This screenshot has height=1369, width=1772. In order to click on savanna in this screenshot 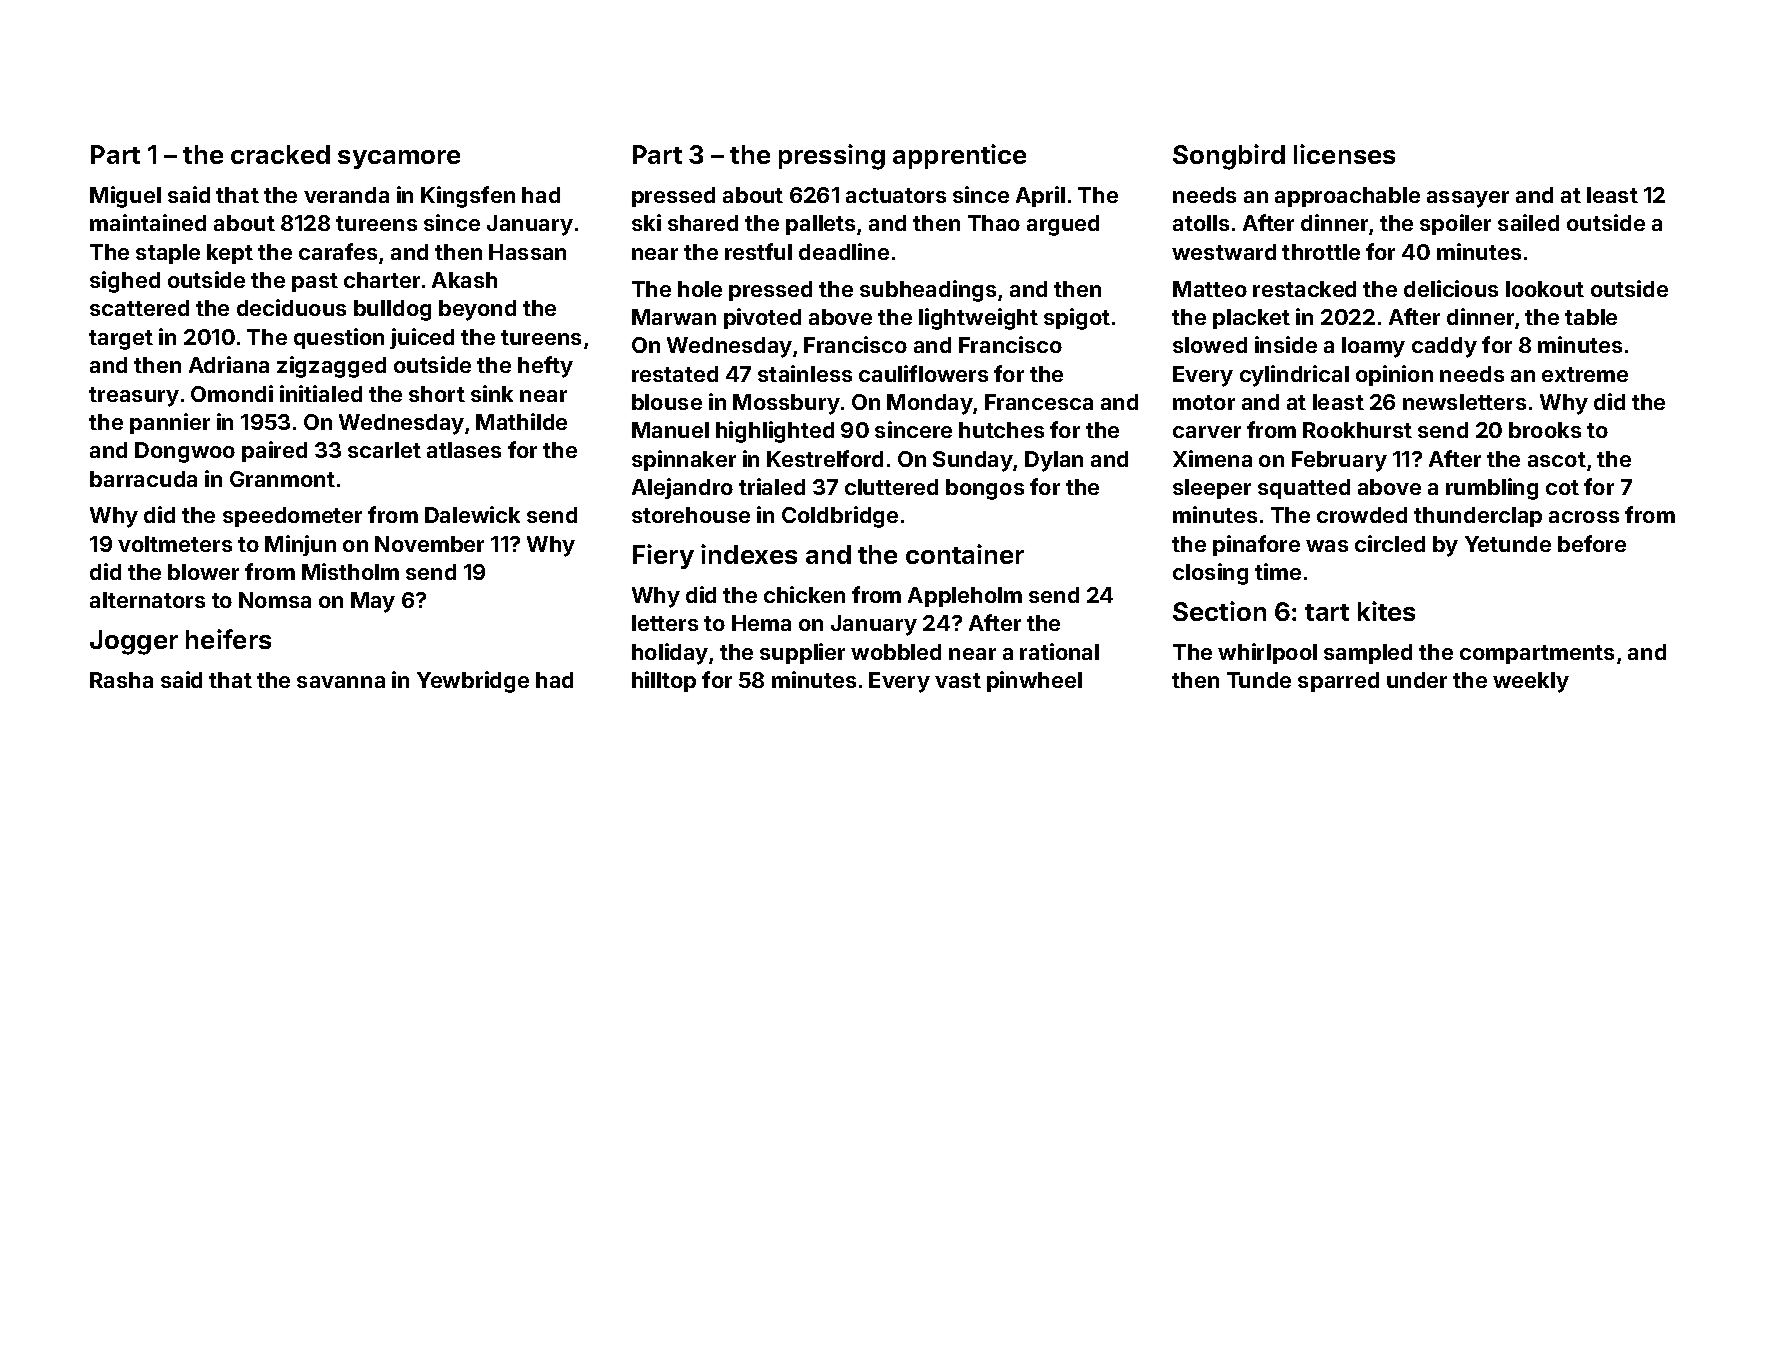, I will do `click(341, 682)`.
